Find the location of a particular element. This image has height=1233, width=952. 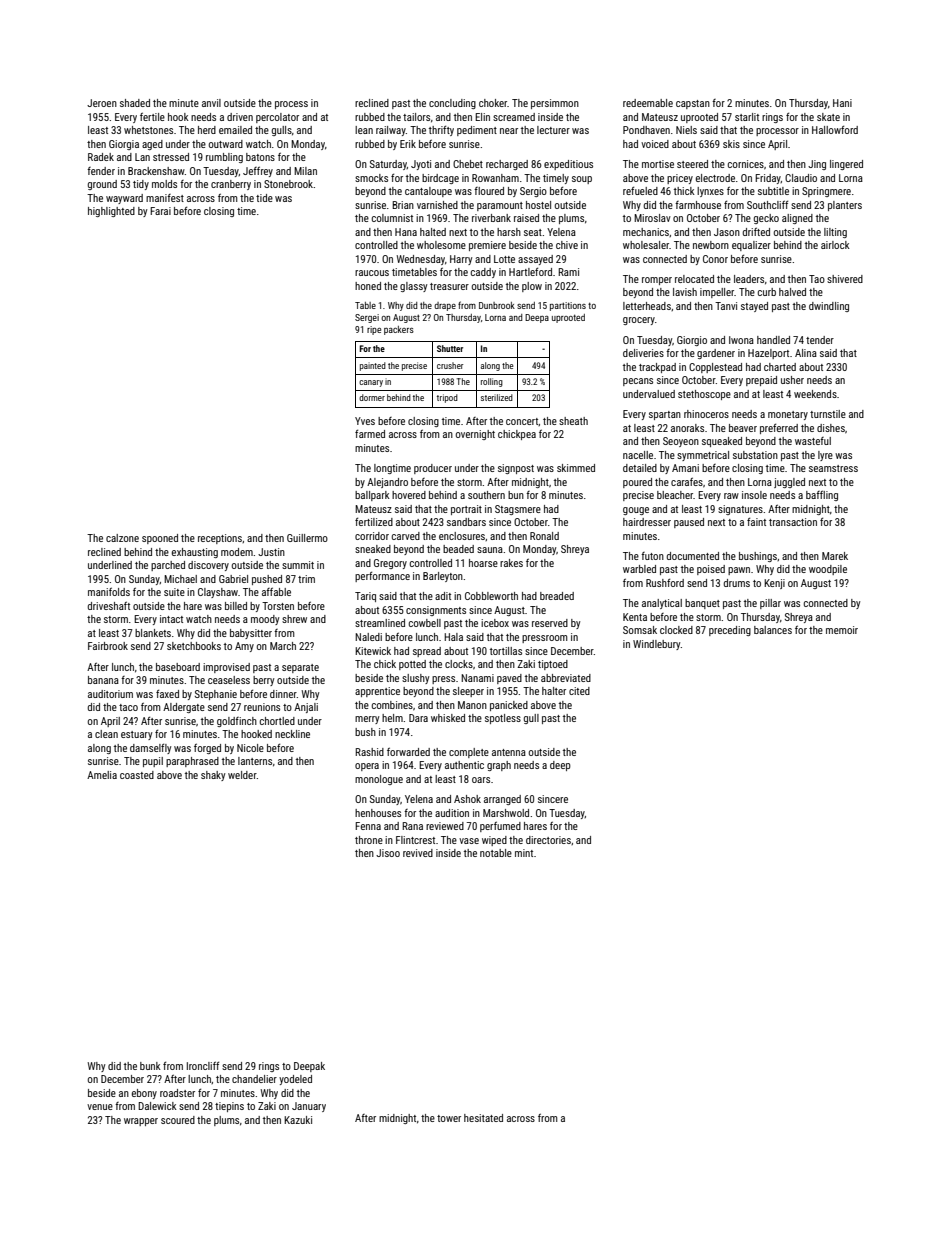

hesitated is located at coordinates (483, 1118).
